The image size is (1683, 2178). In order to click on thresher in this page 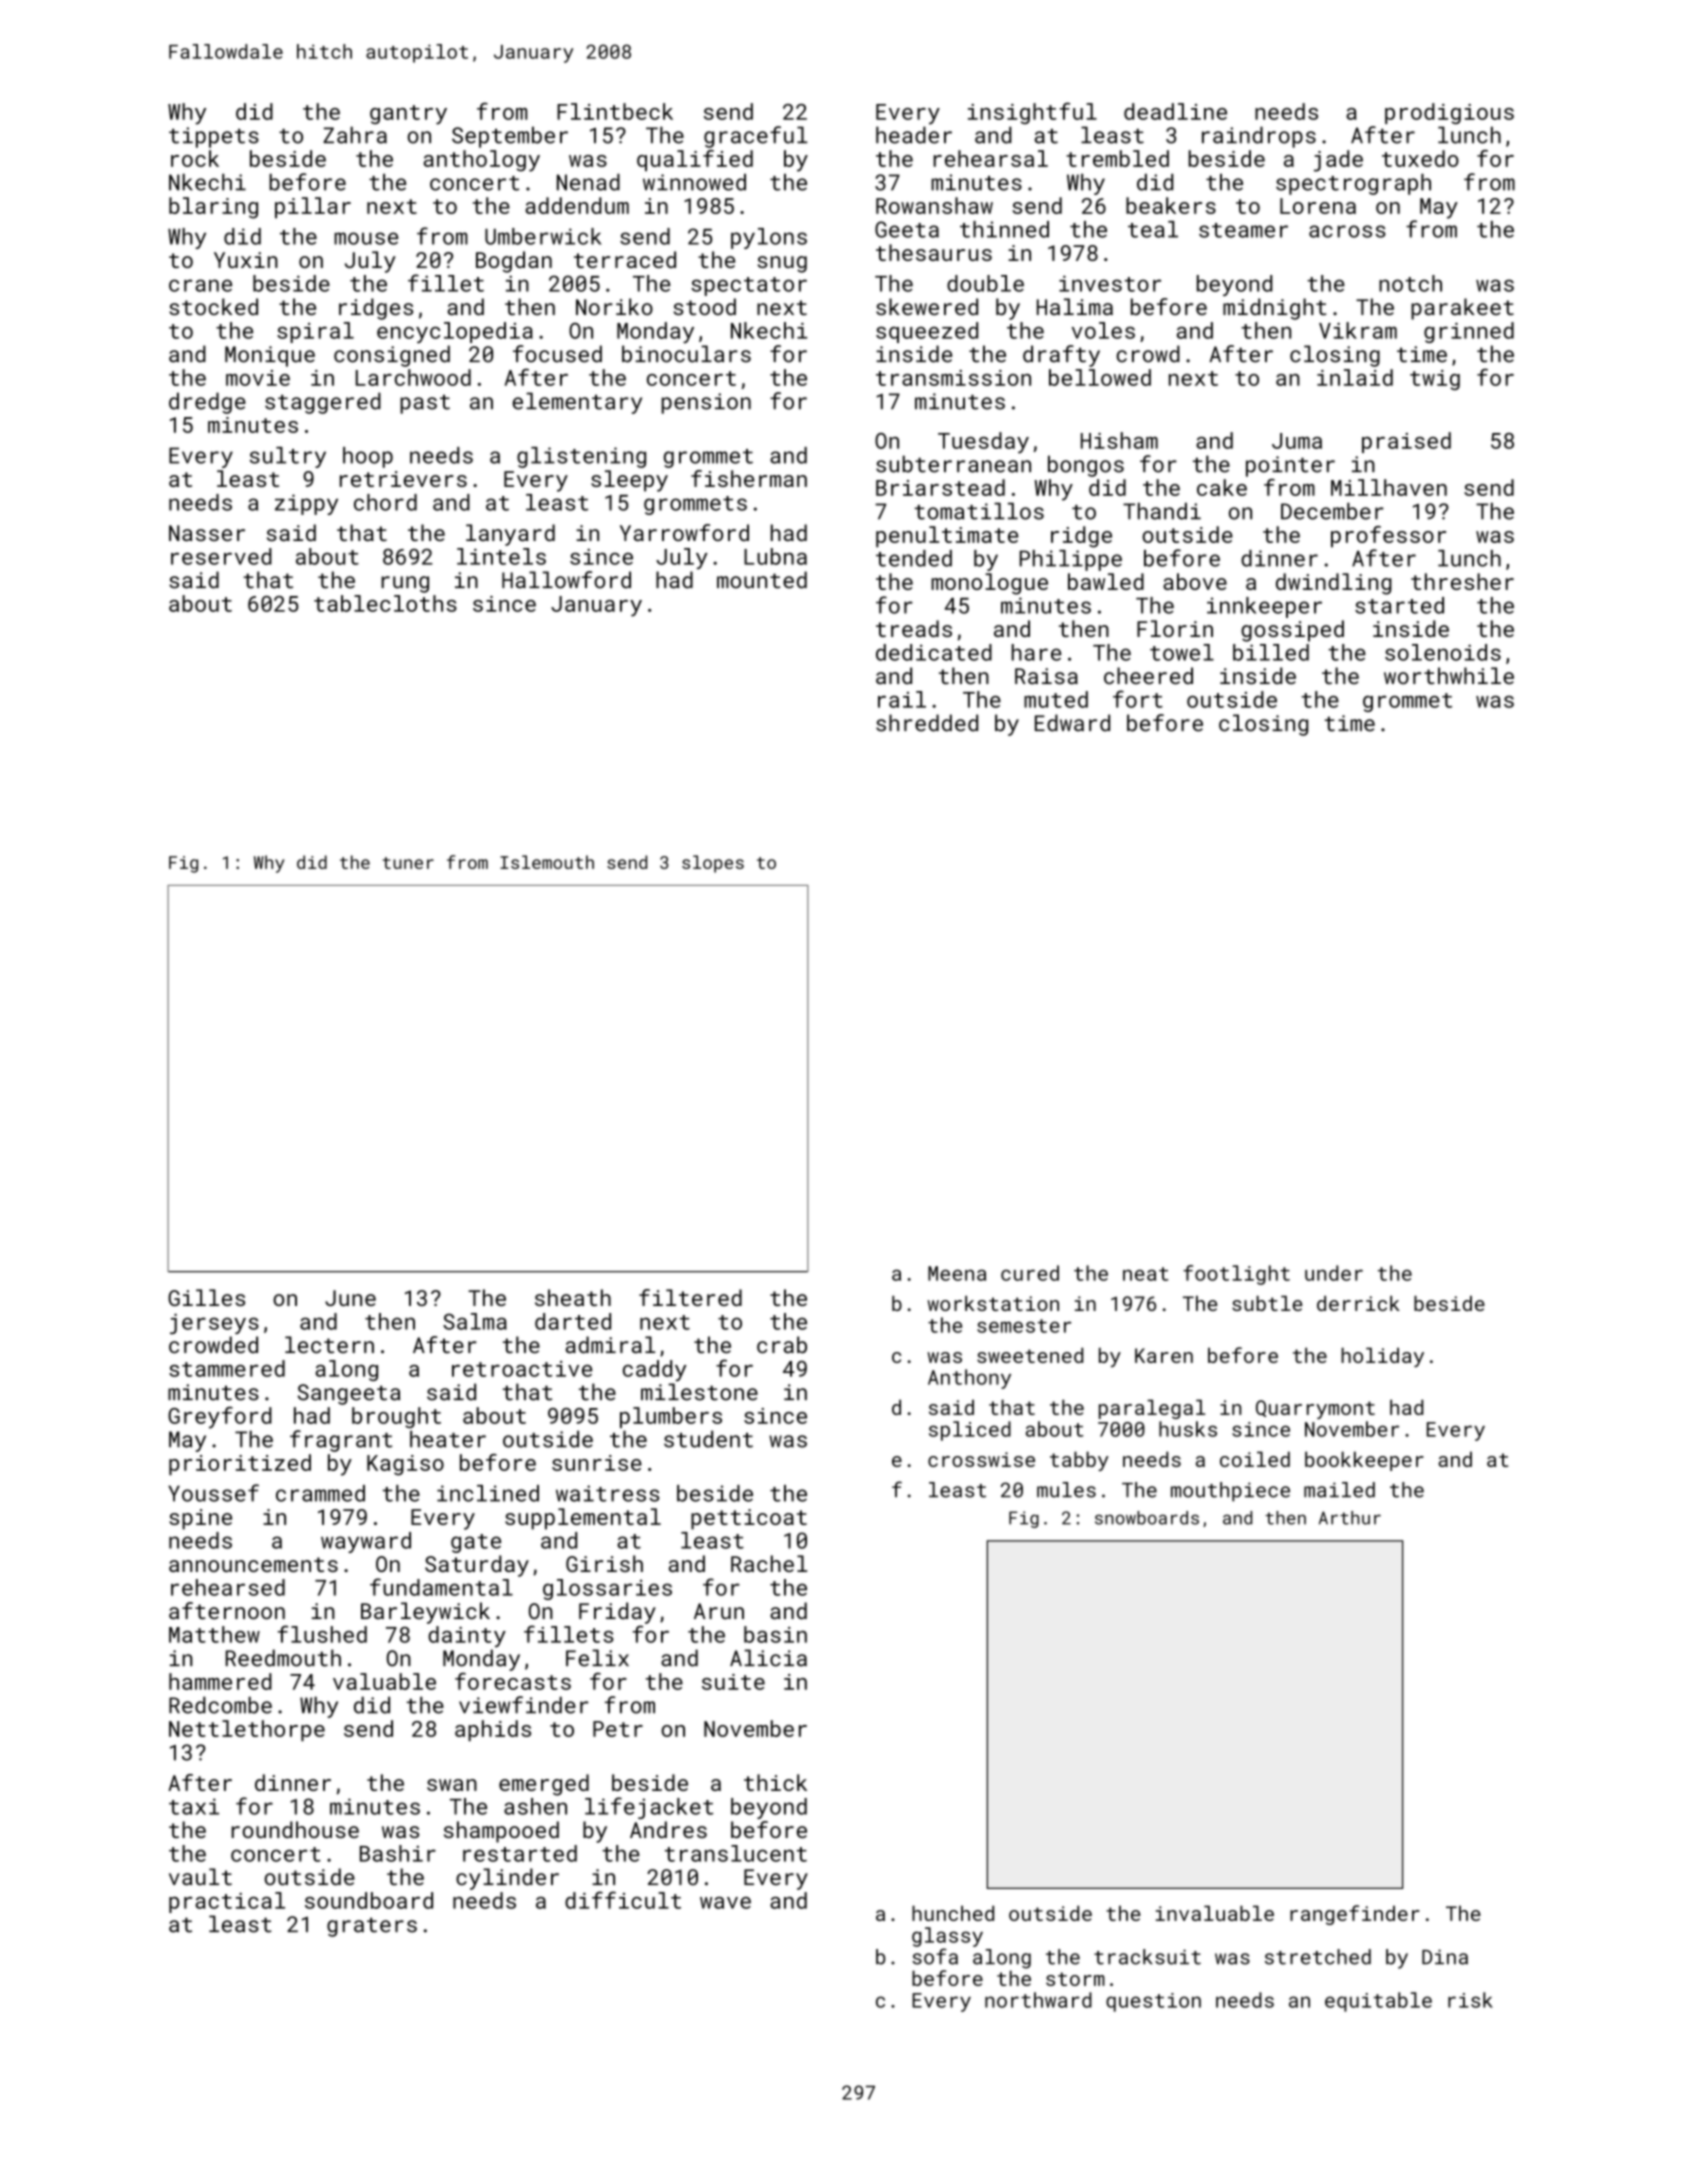, I will do `click(1462, 581)`.
